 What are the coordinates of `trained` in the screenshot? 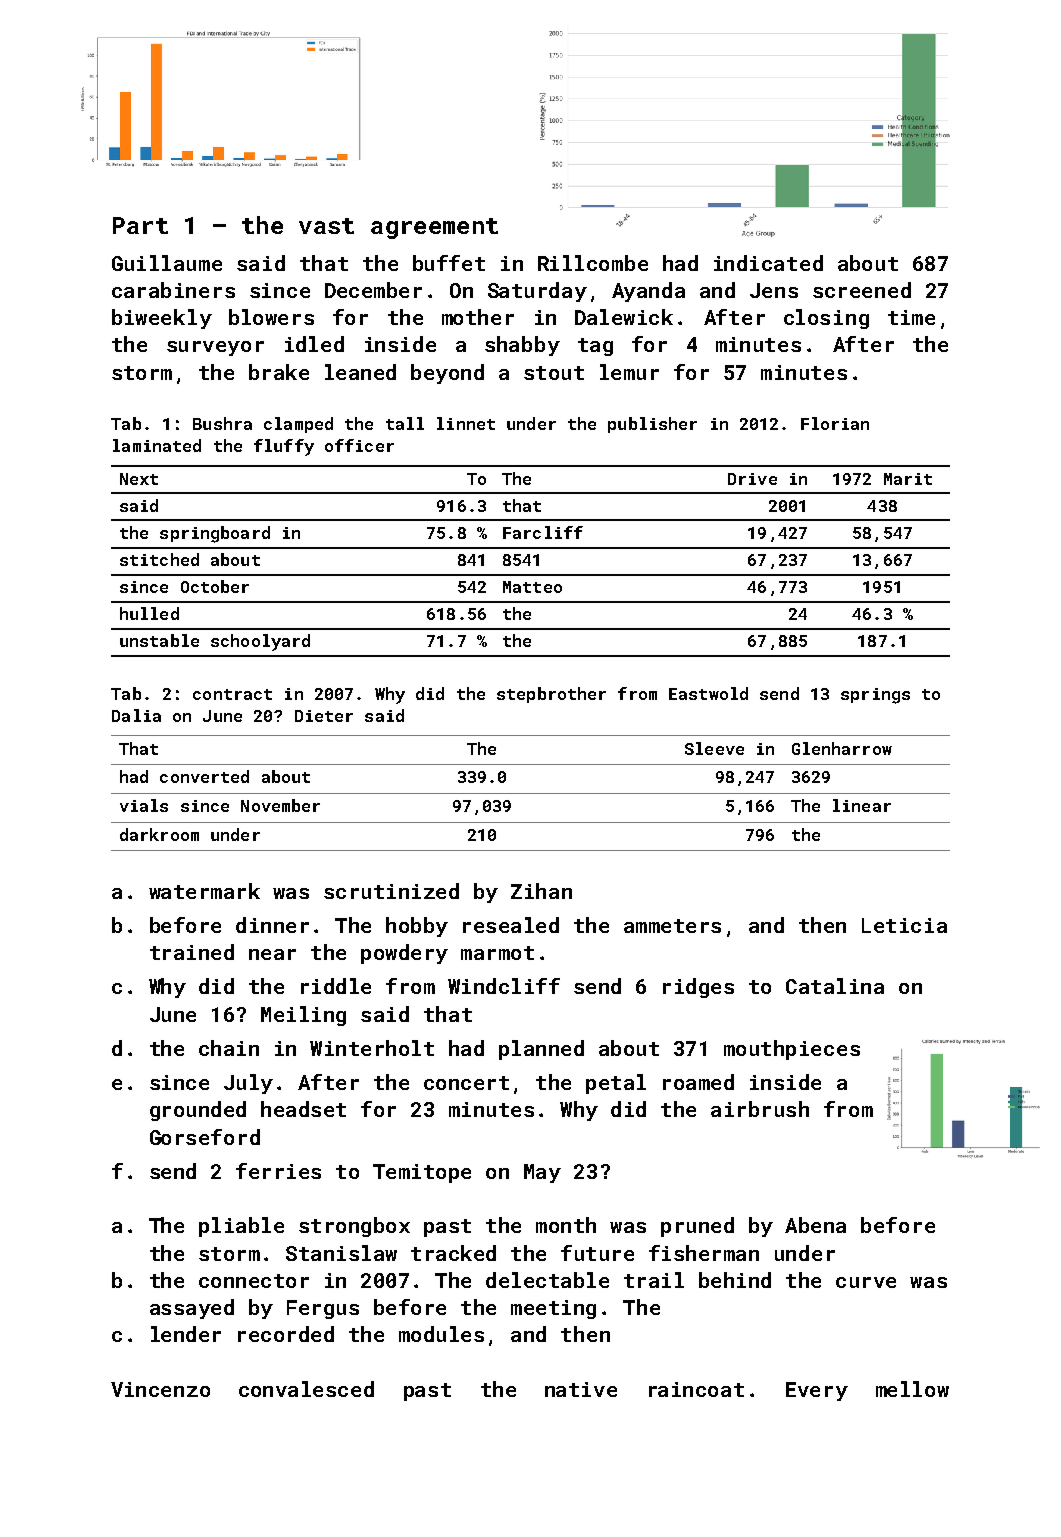 It's located at (192, 952).
